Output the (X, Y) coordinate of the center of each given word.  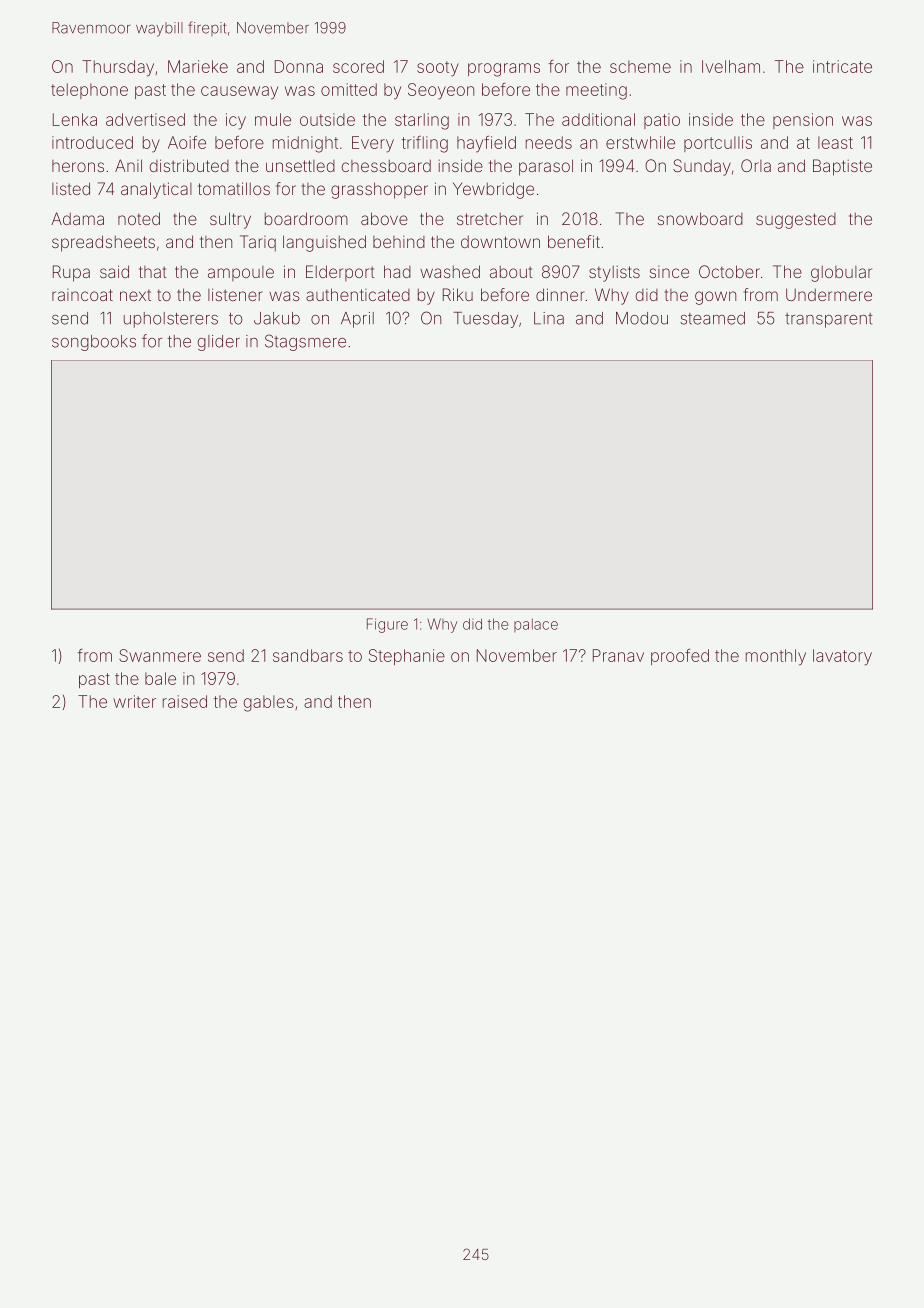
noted (139, 218)
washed (450, 271)
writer (134, 701)
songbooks (94, 343)
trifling (425, 144)
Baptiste (842, 167)
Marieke (198, 66)
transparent (829, 320)
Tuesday (485, 320)
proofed (680, 657)
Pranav (618, 655)
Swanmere (160, 655)
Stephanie (407, 657)
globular (841, 274)
